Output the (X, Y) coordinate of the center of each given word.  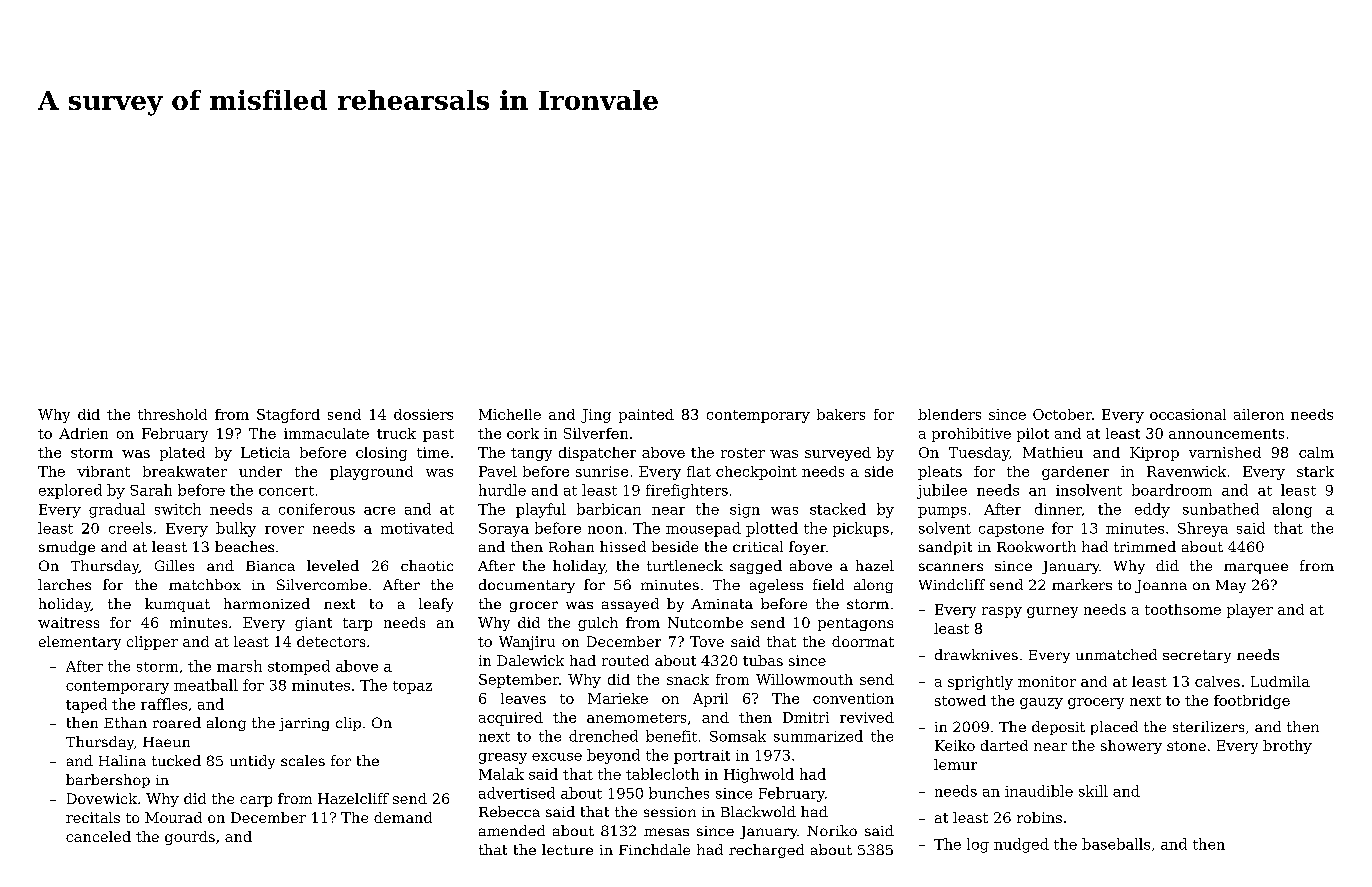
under (260, 471)
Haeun (166, 742)
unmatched (1116, 654)
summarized (818, 736)
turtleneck (685, 565)
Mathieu (1053, 452)
